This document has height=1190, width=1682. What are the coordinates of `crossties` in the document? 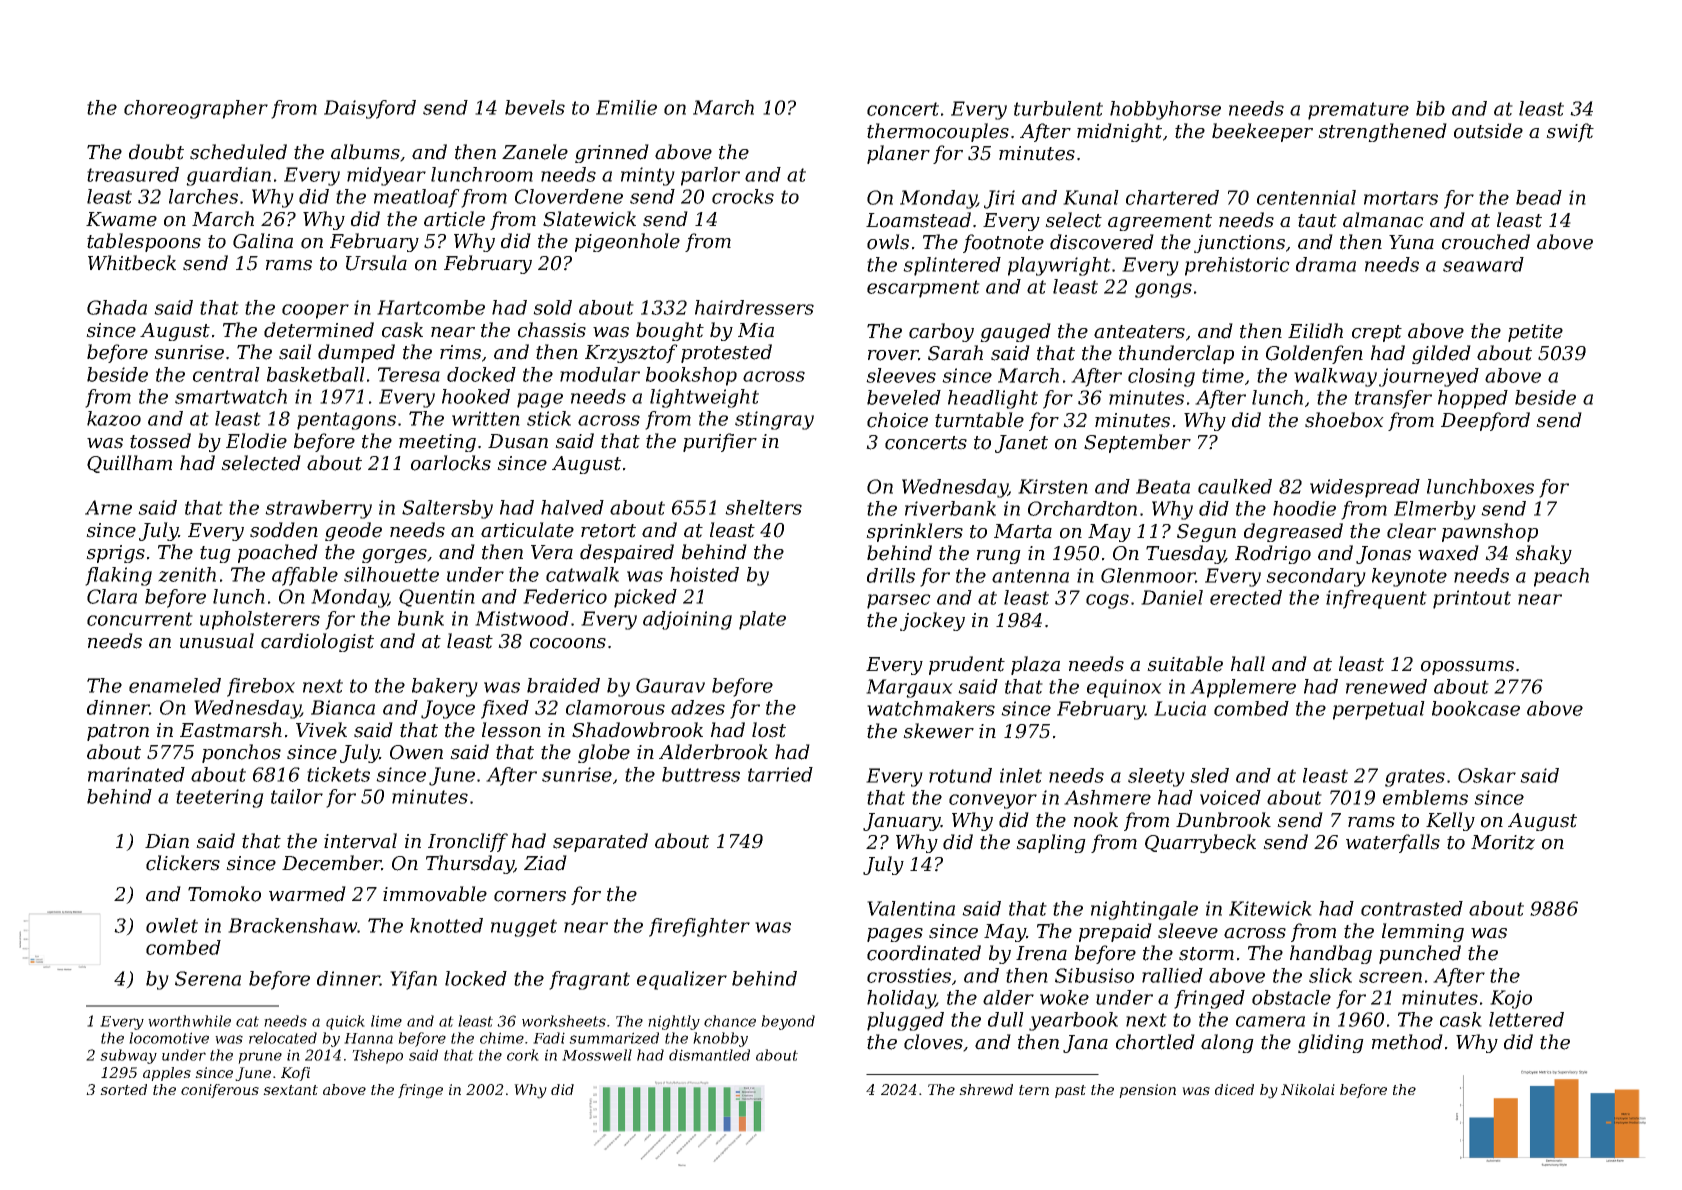 It's located at (909, 975).
